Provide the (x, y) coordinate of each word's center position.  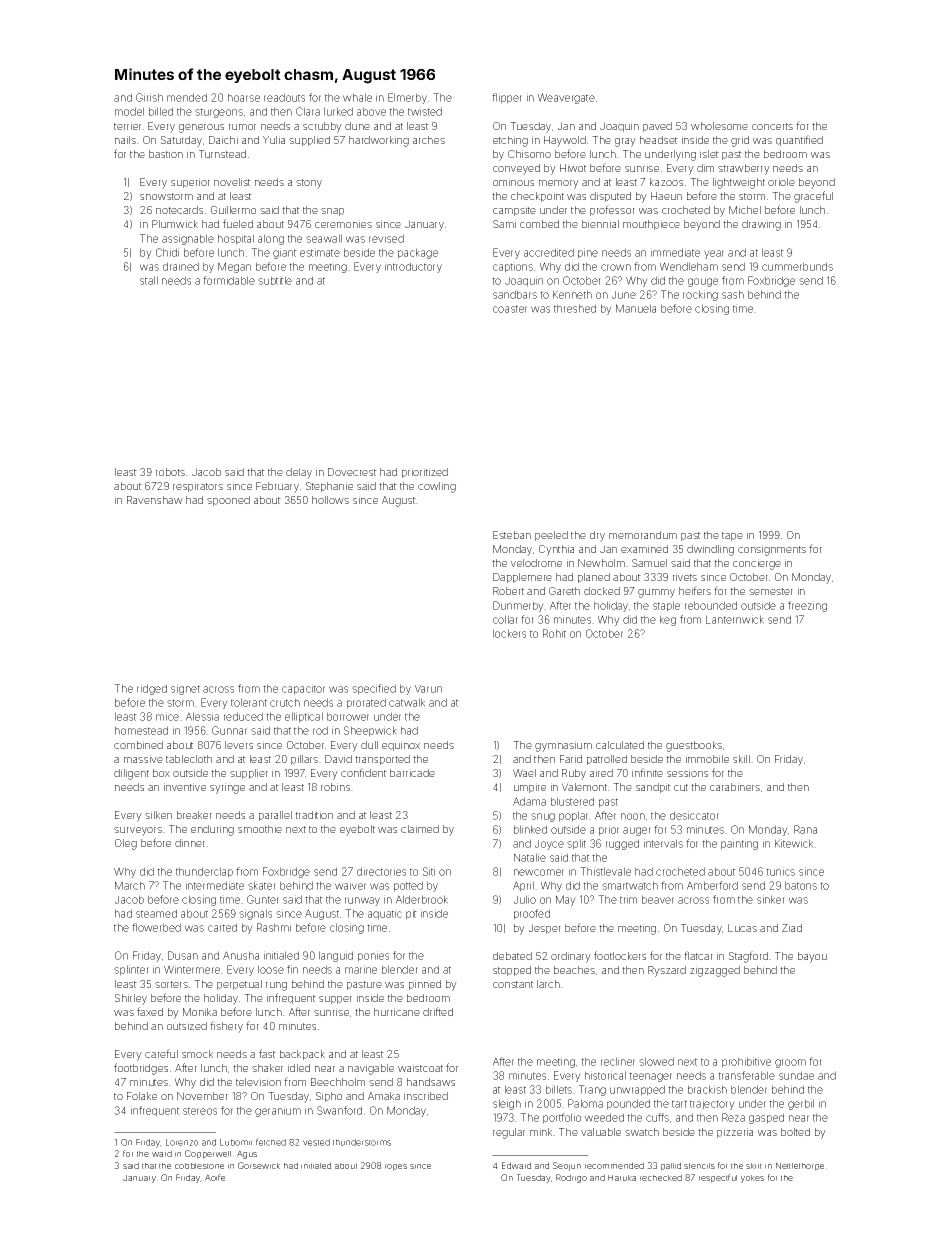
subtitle (275, 280)
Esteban (512, 535)
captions (513, 267)
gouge (703, 282)
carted (222, 927)
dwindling (710, 550)
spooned (228, 501)
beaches (574, 970)
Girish (149, 97)
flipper (507, 98)
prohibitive (746, 1062)
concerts (772, 126)
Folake (142, 1096)
